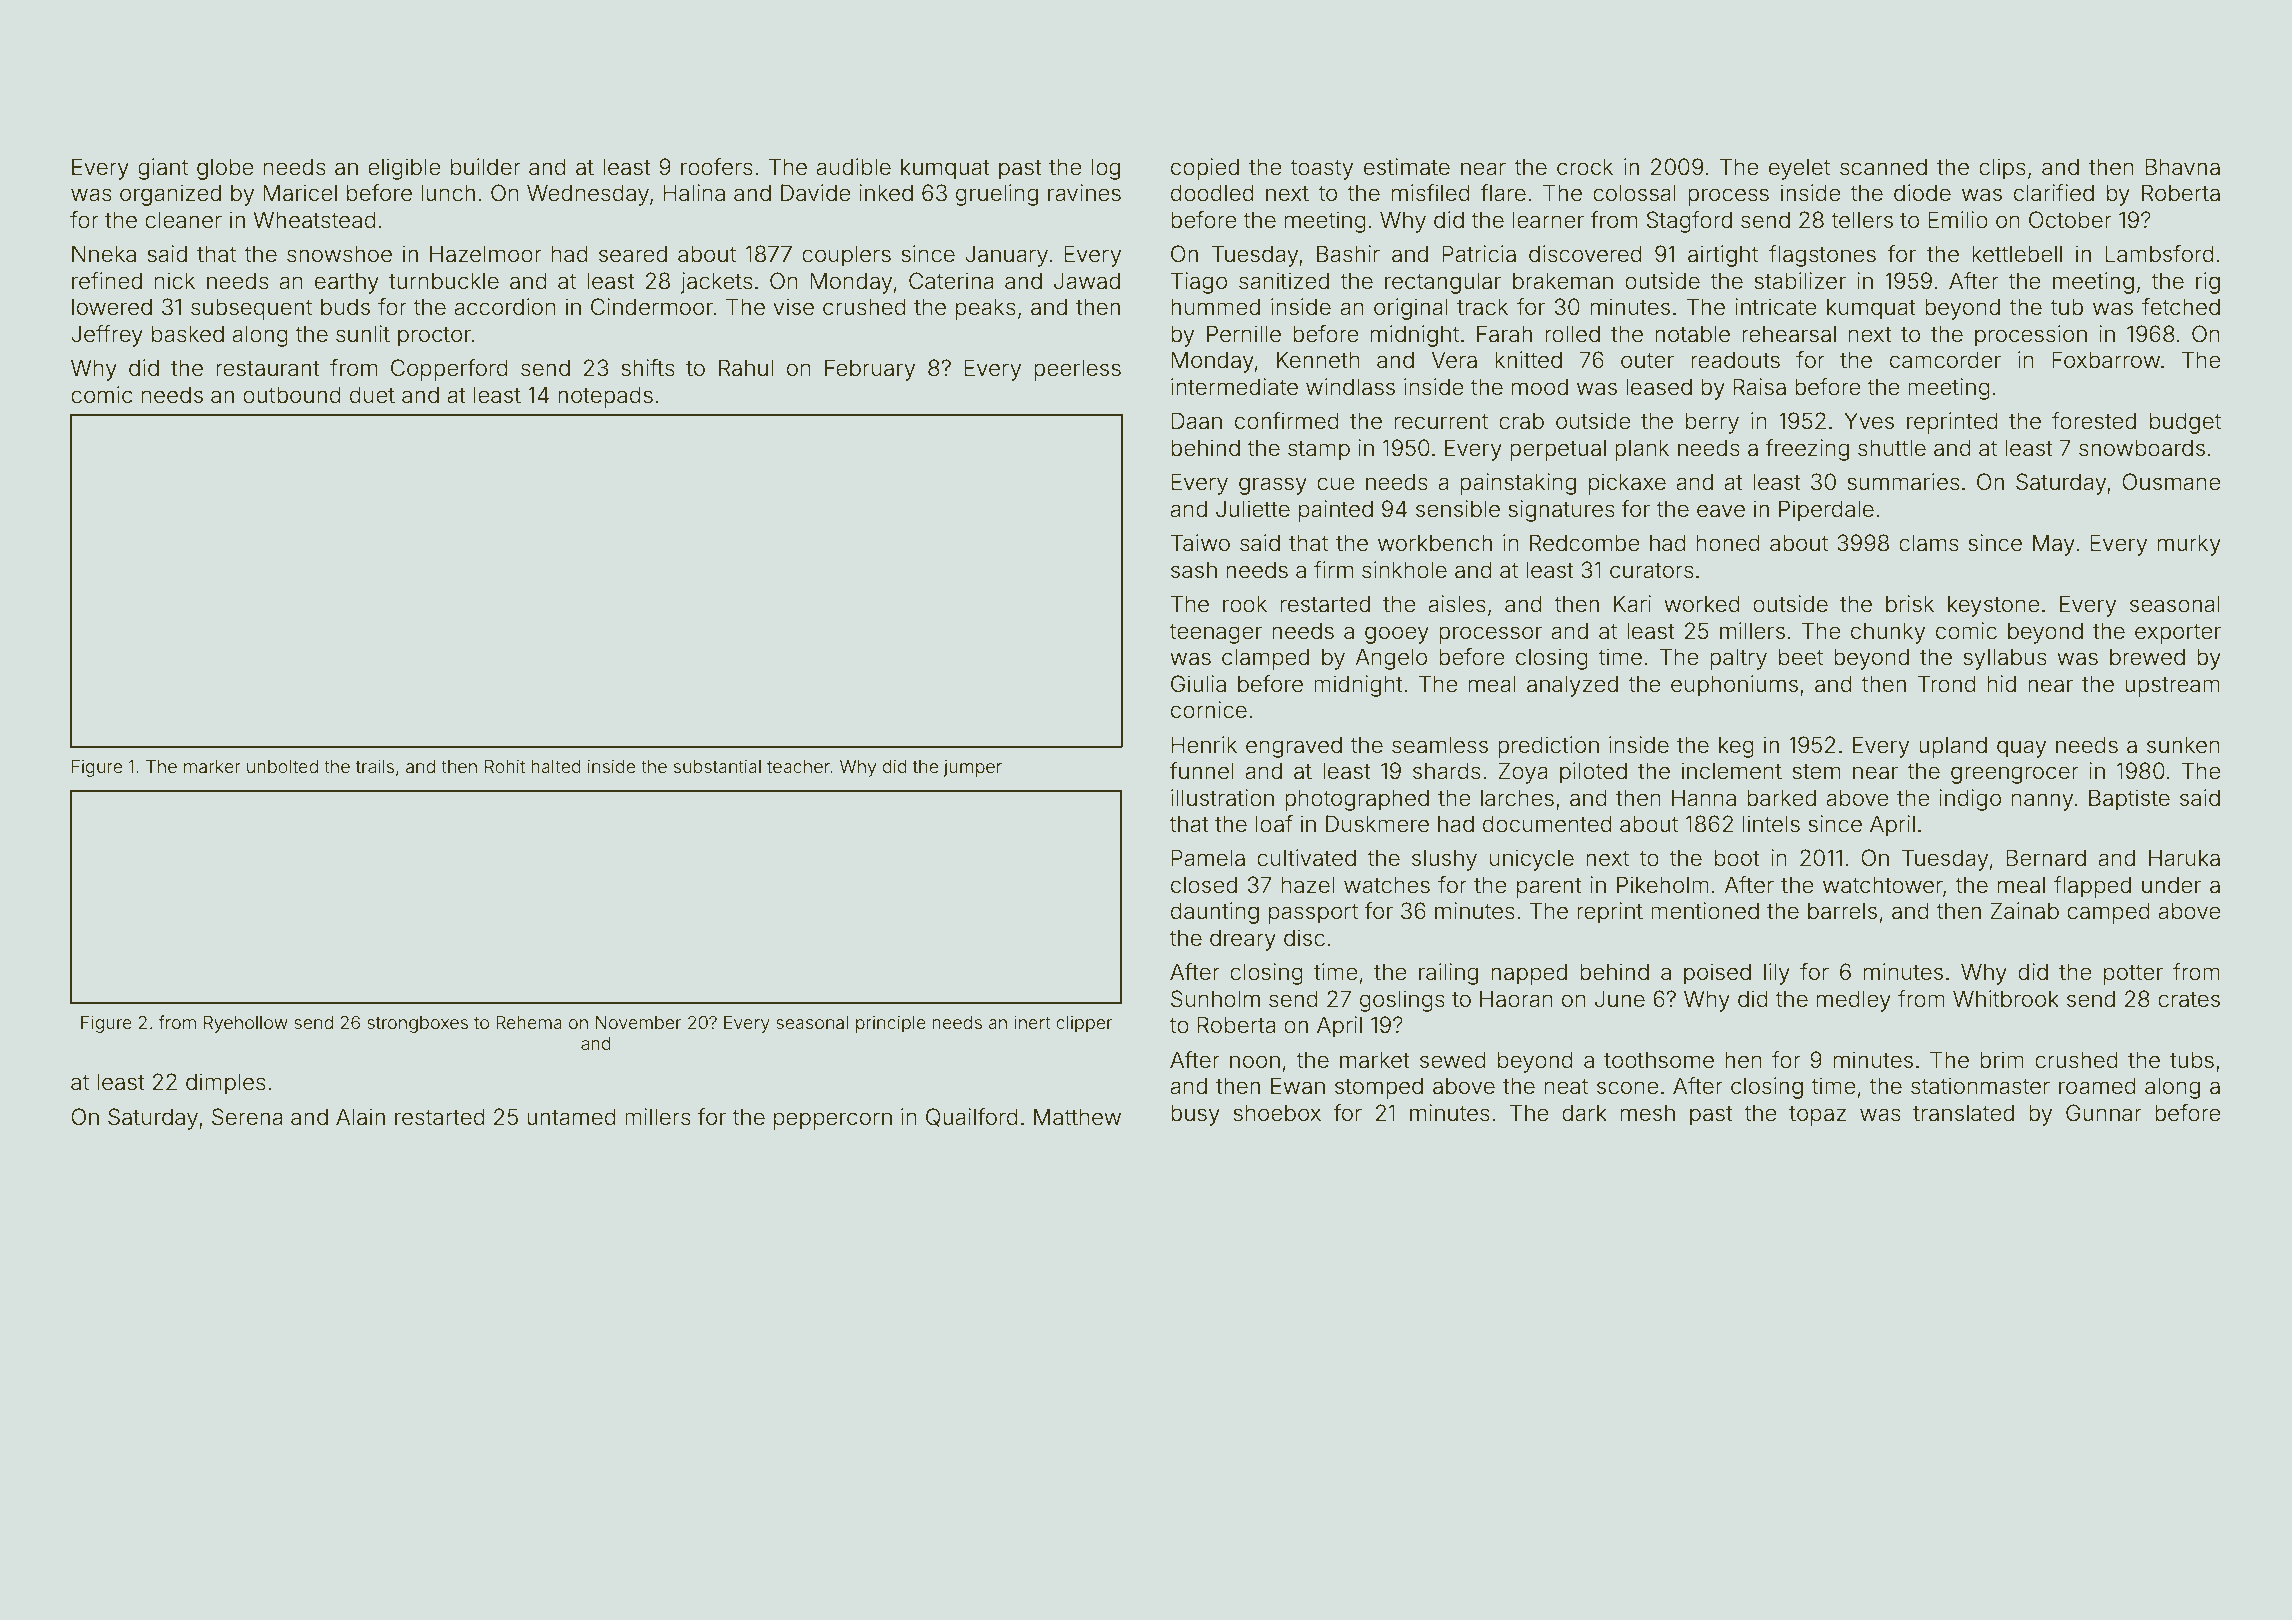  Describe the element at coordinates (652, 307) in the page. I see `Cindermoor` at that location.
